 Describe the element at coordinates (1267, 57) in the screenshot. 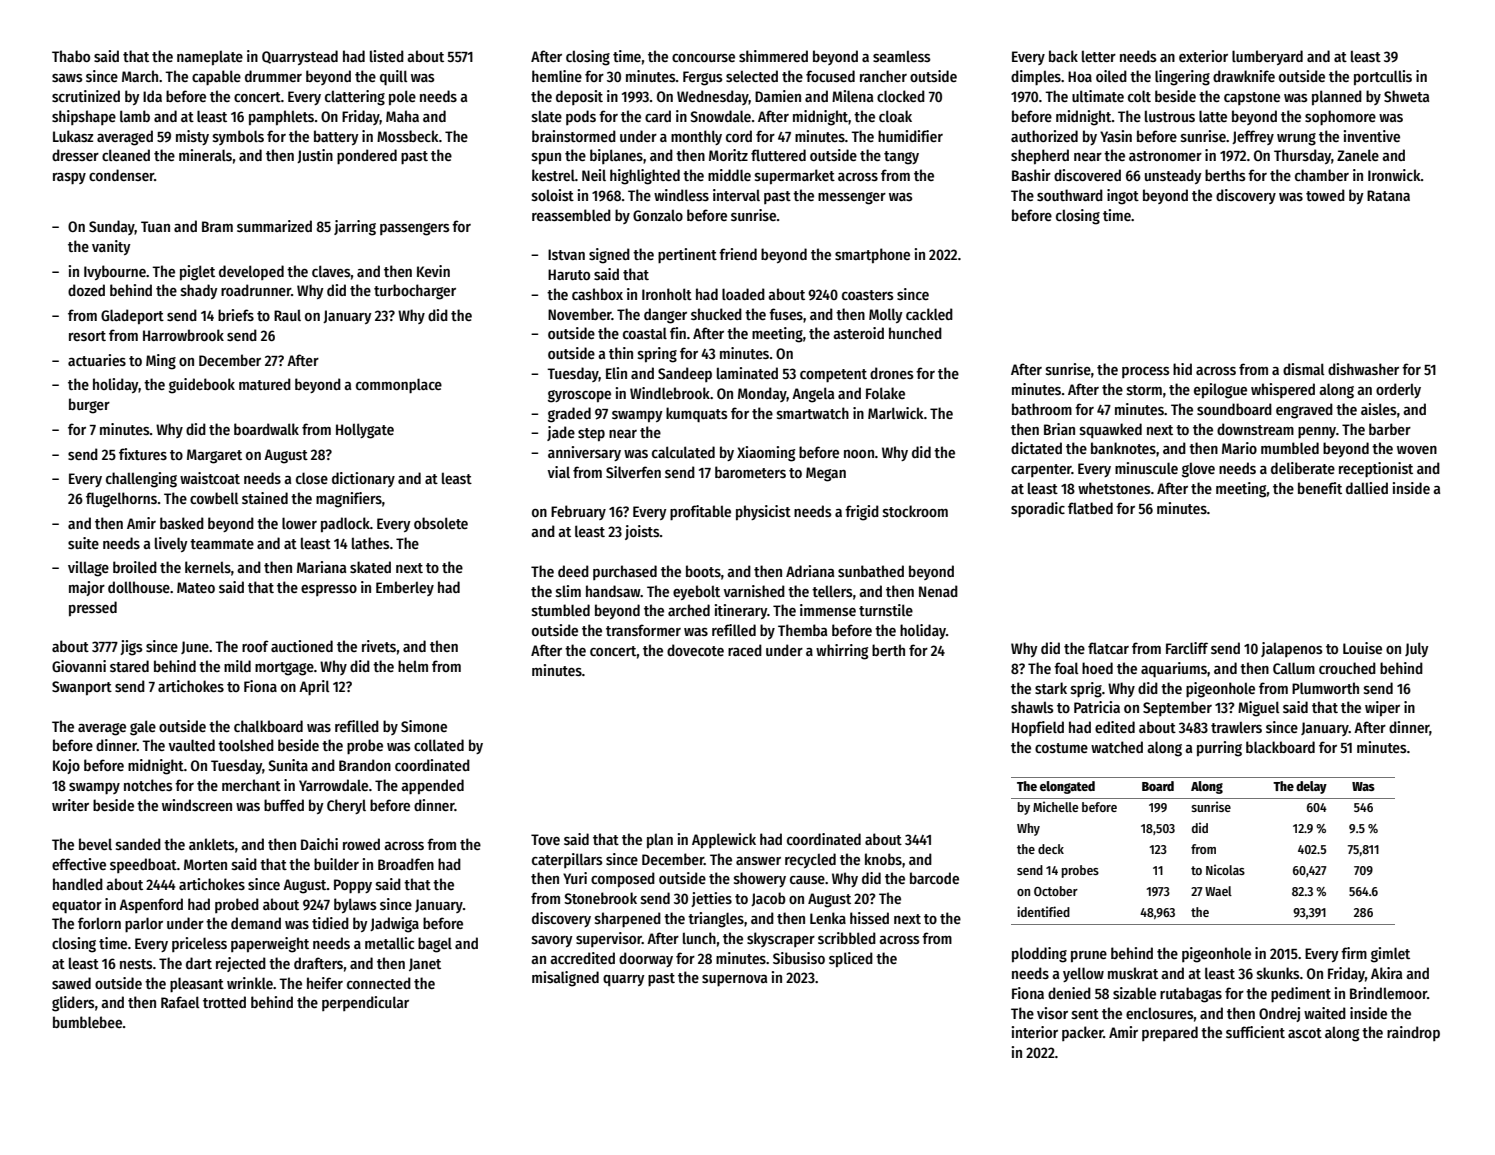

I see `lumberyard` at that location.
